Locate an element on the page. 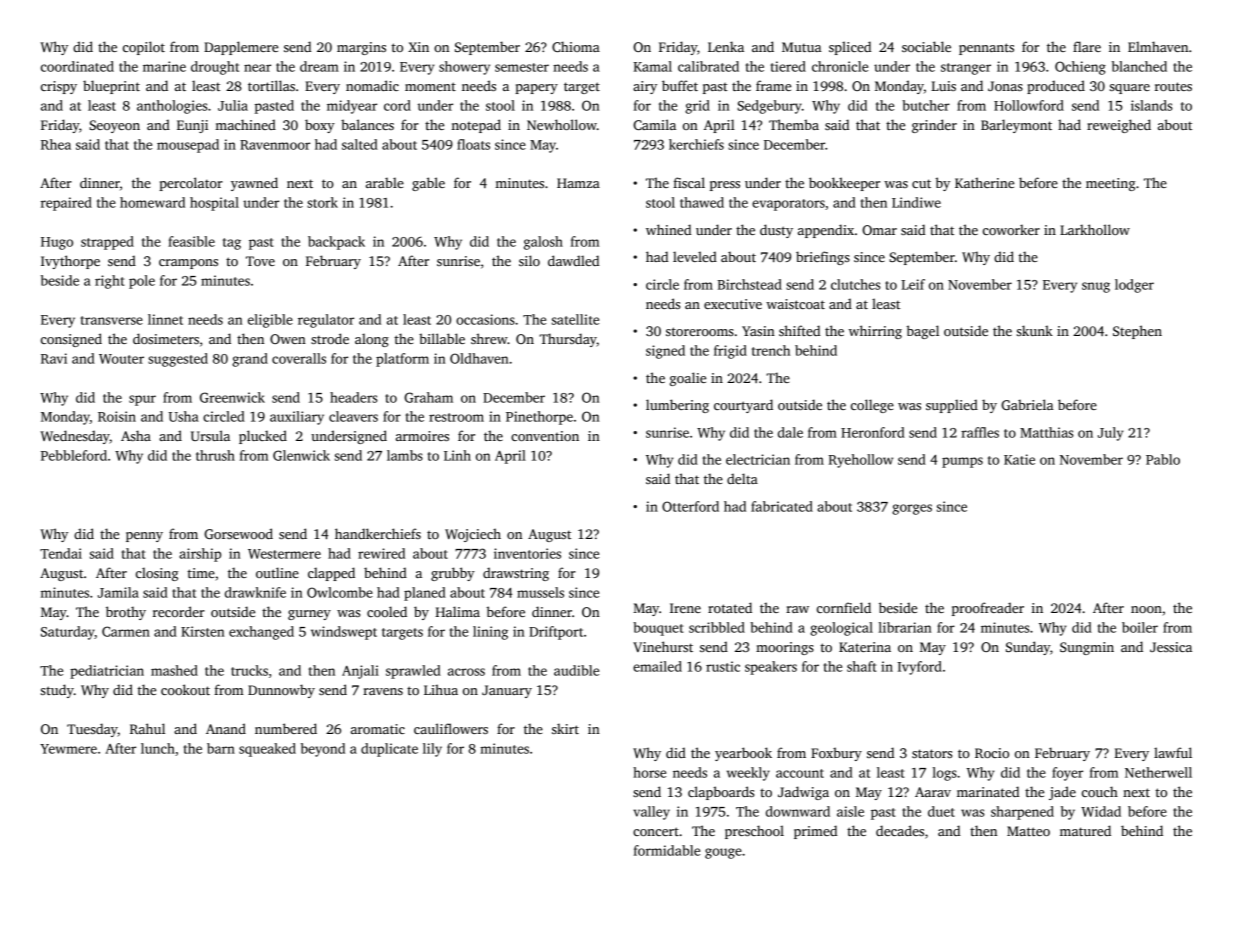  Elmhaven is located at coordinates (1158, 46).
